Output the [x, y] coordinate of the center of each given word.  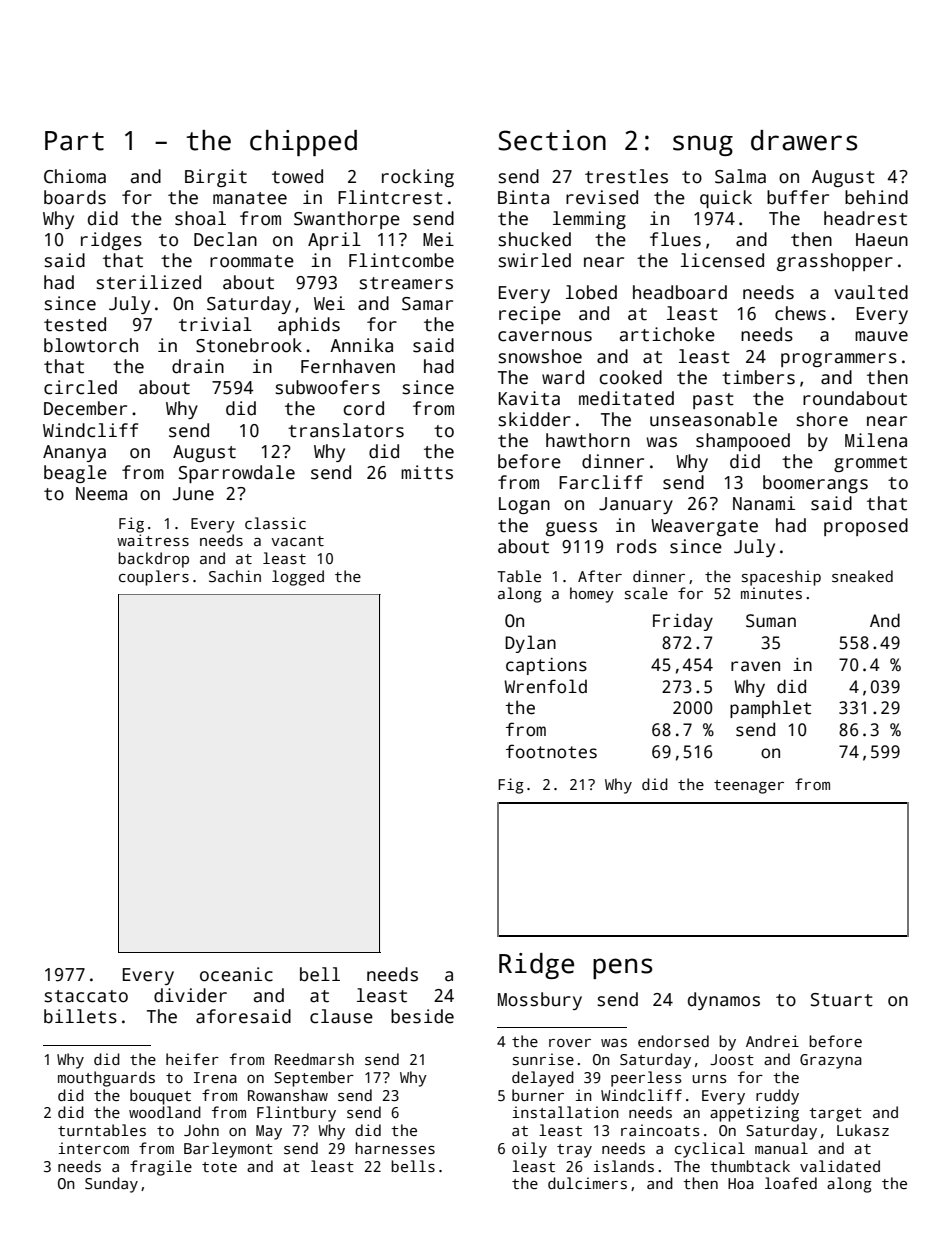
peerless [646, 1079]
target [835, 1115]
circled [80, 387]
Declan [225, 239]
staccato [86, 996]
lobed [591, 292]
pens [623, 968]
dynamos [724, 1001]
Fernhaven [348, 366]
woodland [165, 1112]
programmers [839, 360]
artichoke [667, 334]
